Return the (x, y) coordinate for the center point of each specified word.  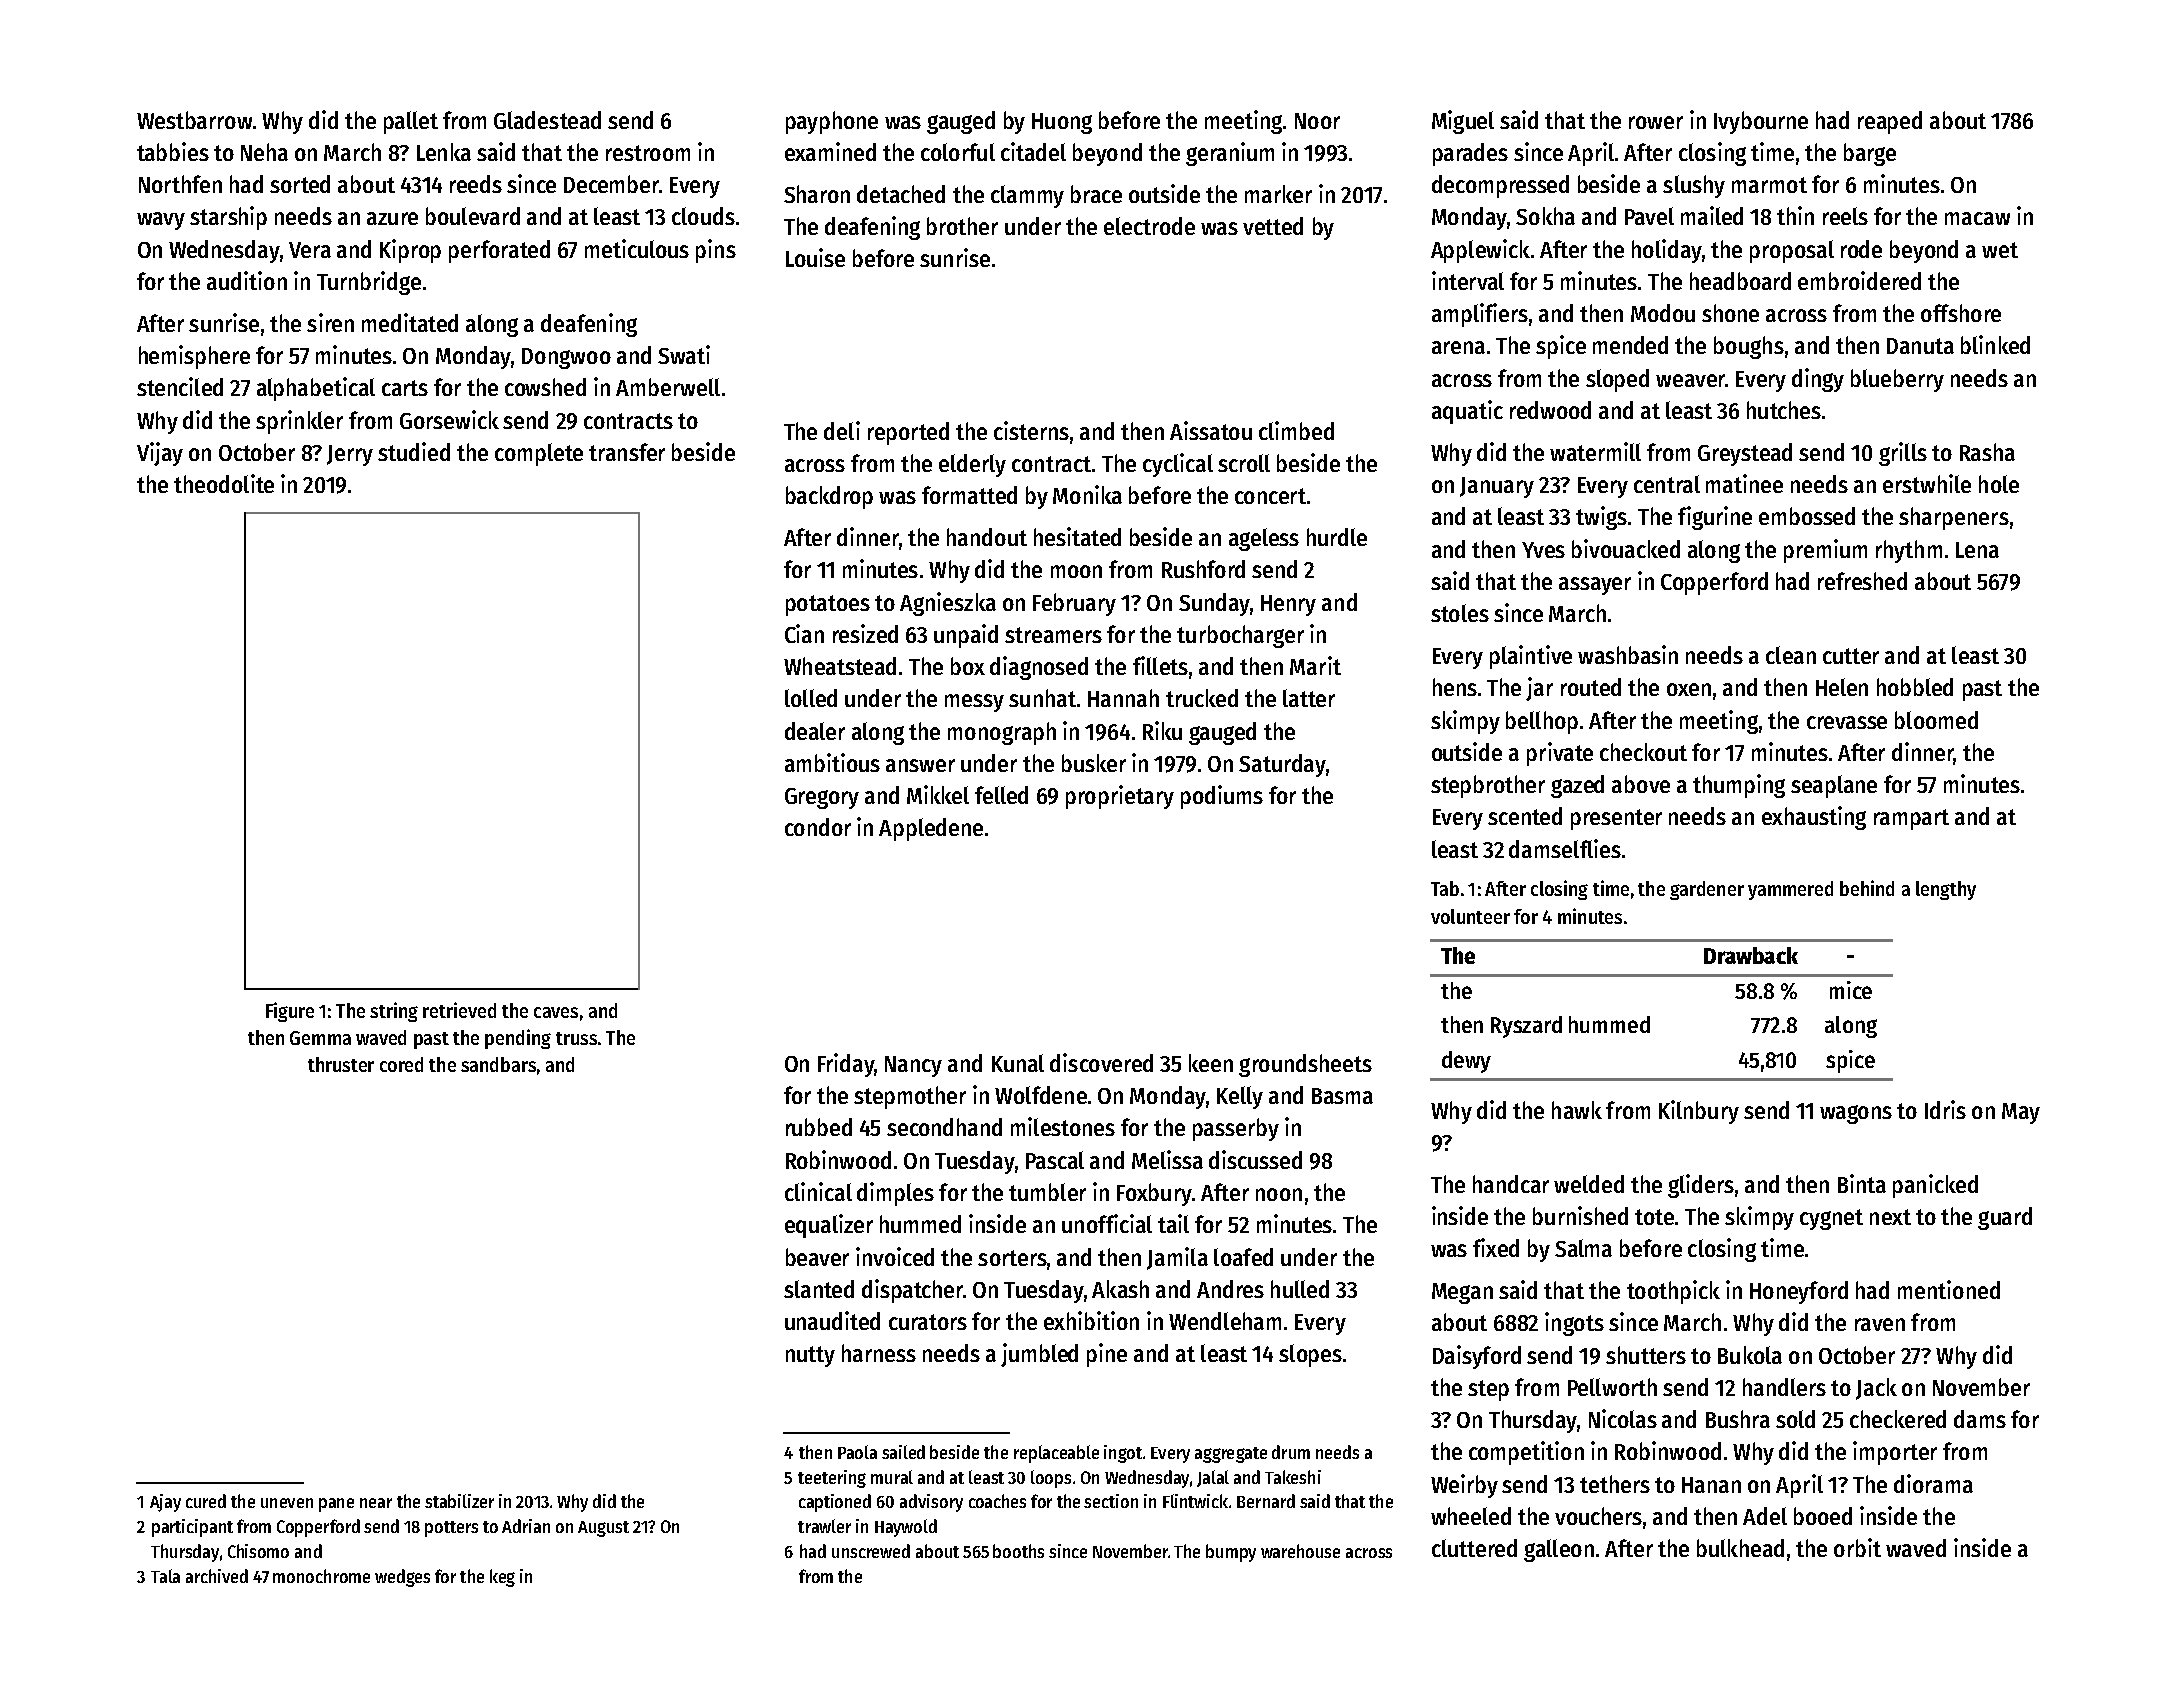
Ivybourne (1761, 122)
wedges (402, 1578)
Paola (857, 1452)
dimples (895, 1194)
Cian (804, 633)
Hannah (1123, 698)
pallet (411, 122)
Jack (1876, 1389)
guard (2005, 1218)
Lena (1977, 550)
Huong (1062, 123)
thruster (341, 1064)
